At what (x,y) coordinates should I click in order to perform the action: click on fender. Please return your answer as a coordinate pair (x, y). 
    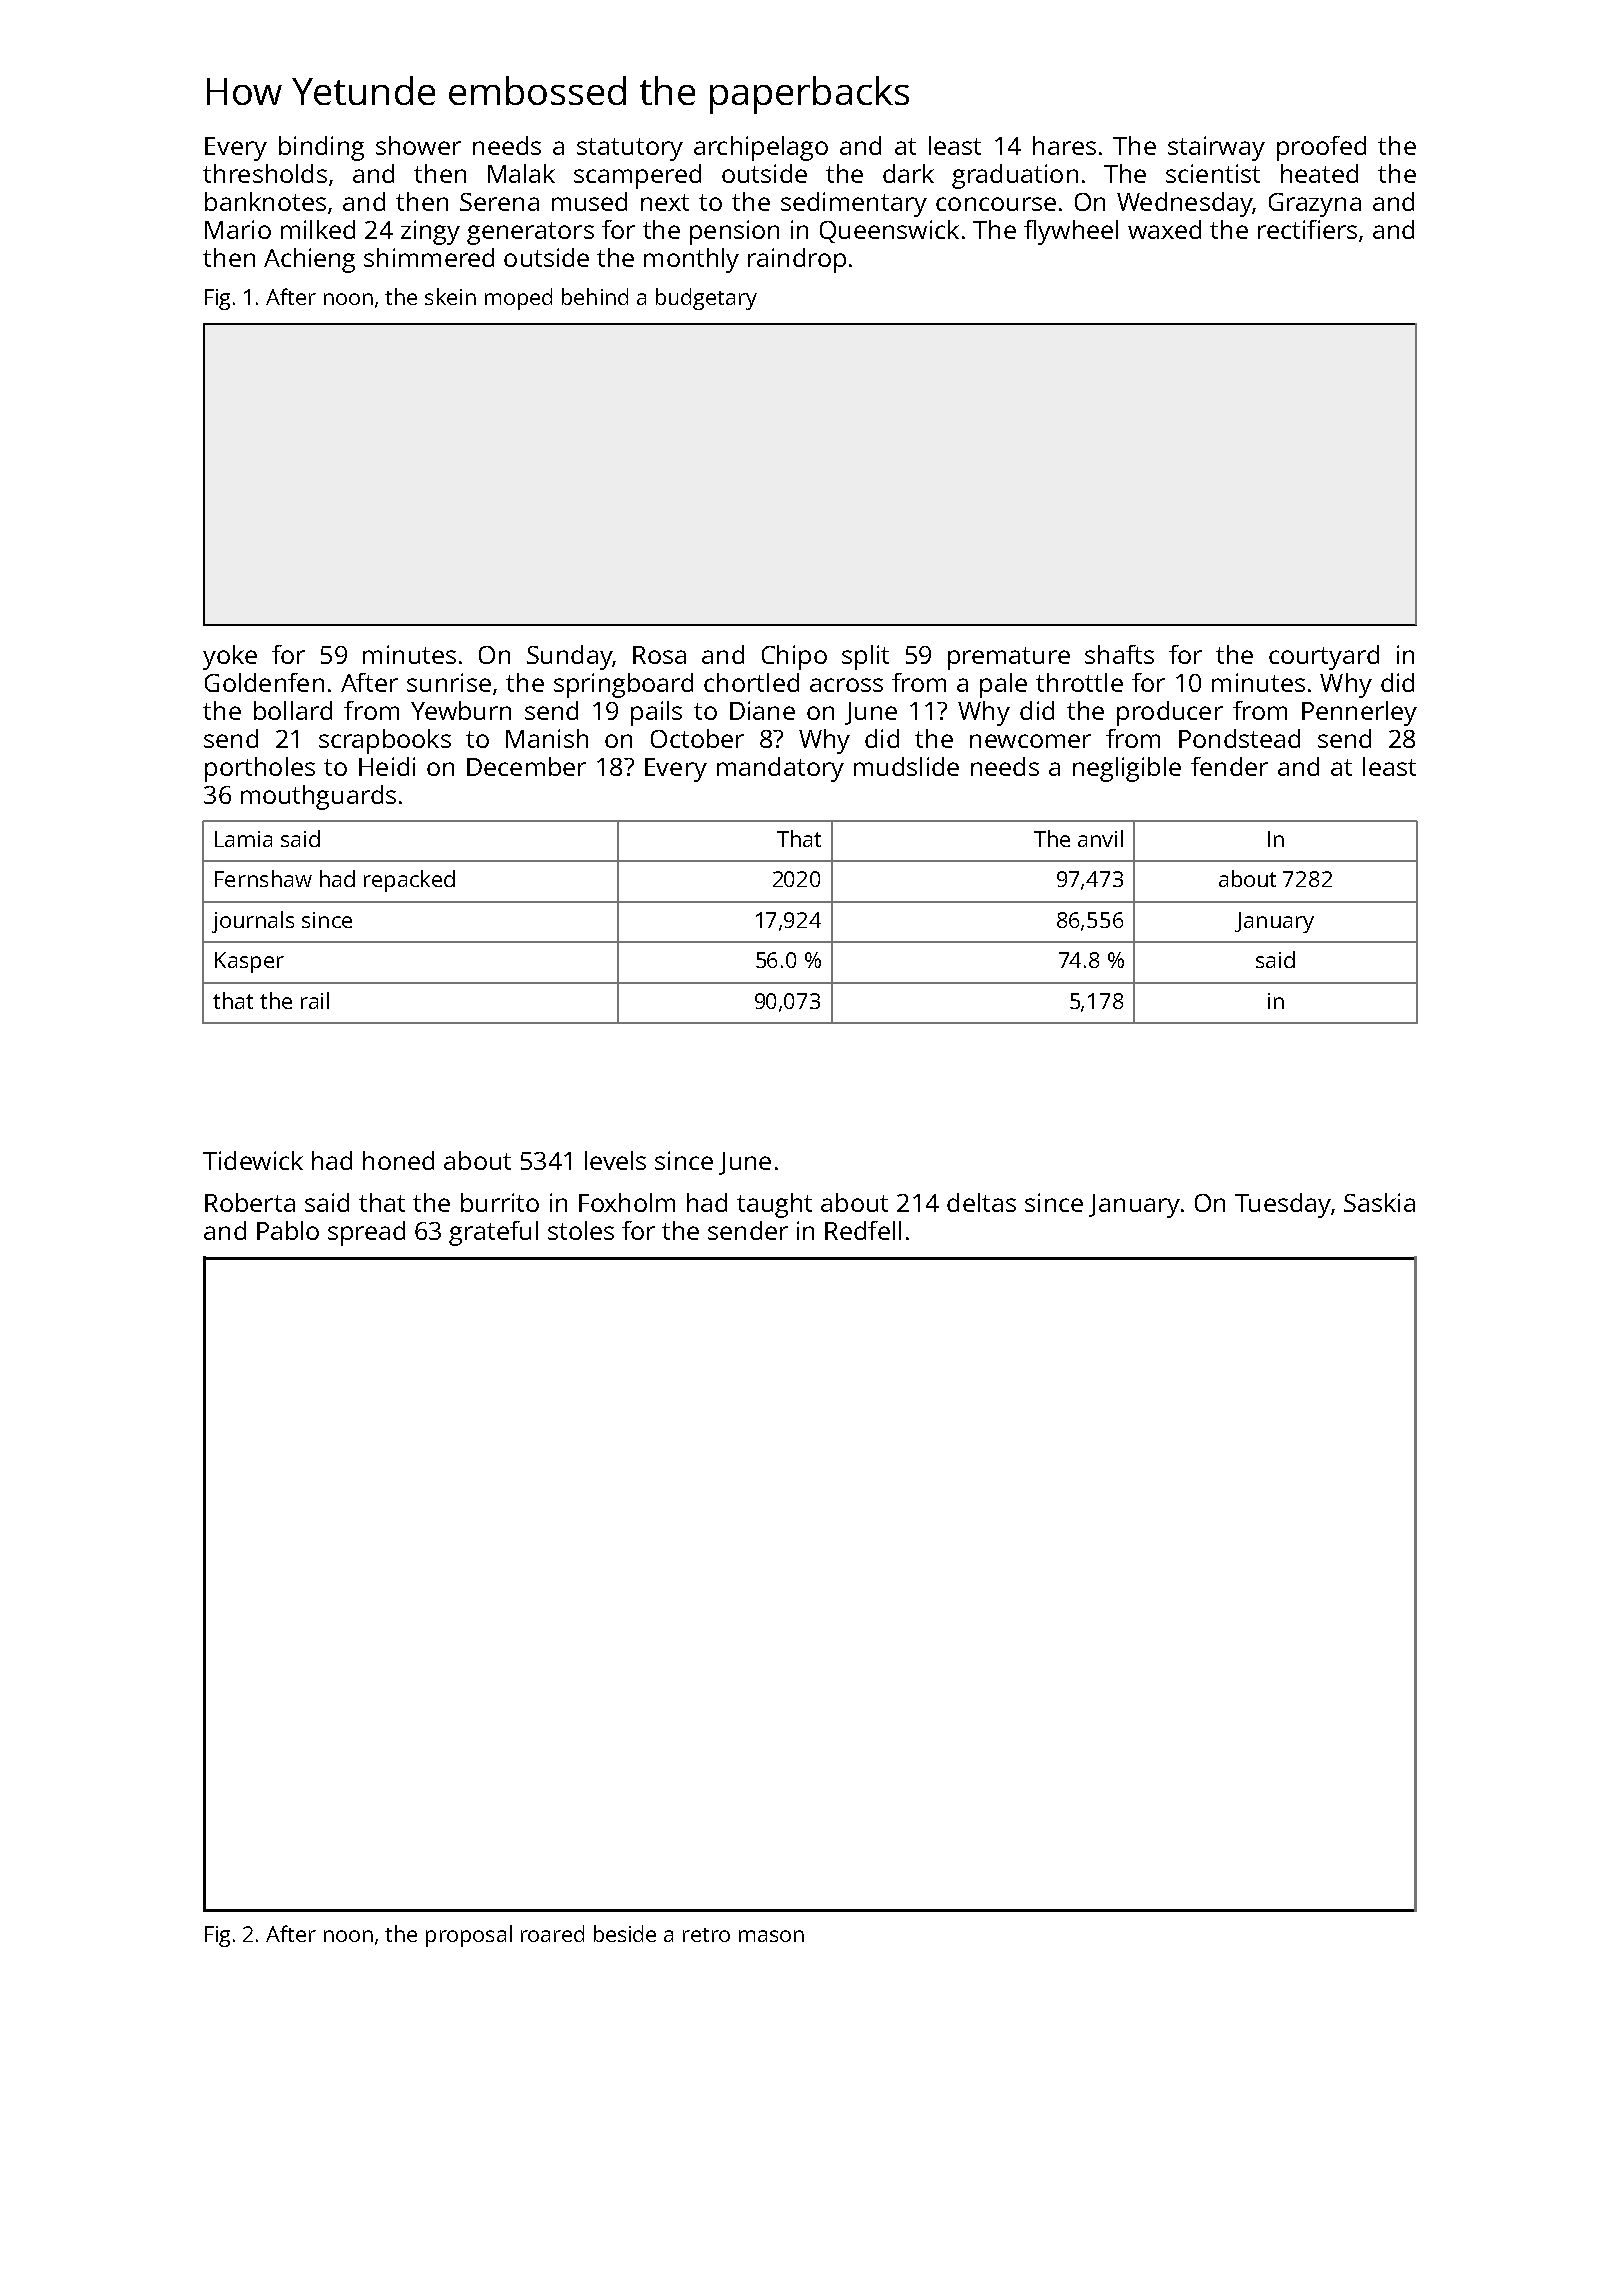
    Looking at the image, I should click on (1229, 766).
